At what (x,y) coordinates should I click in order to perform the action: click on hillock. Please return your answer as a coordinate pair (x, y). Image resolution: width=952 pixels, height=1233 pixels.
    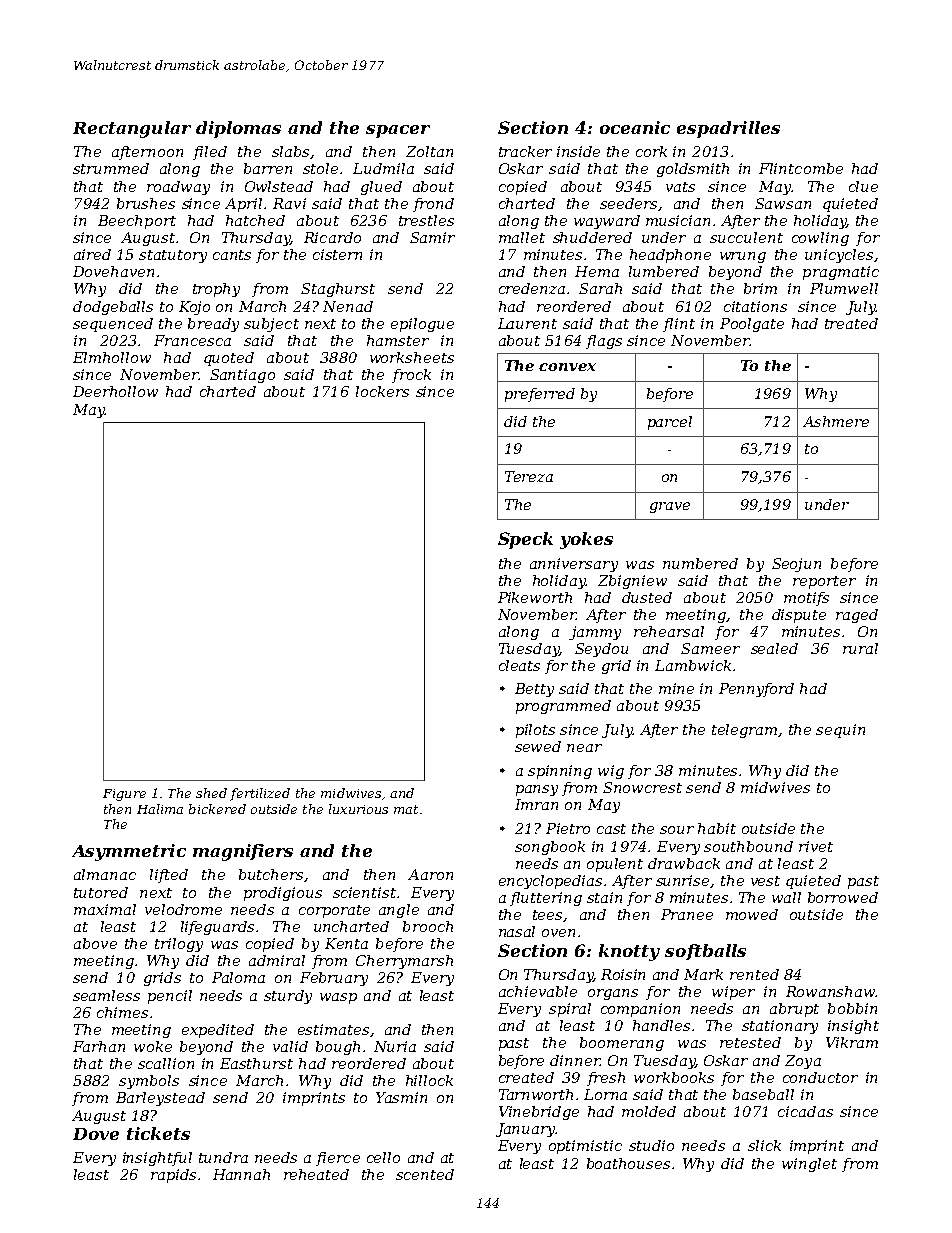
    Looking at the image, I should click on (429, 1080).
